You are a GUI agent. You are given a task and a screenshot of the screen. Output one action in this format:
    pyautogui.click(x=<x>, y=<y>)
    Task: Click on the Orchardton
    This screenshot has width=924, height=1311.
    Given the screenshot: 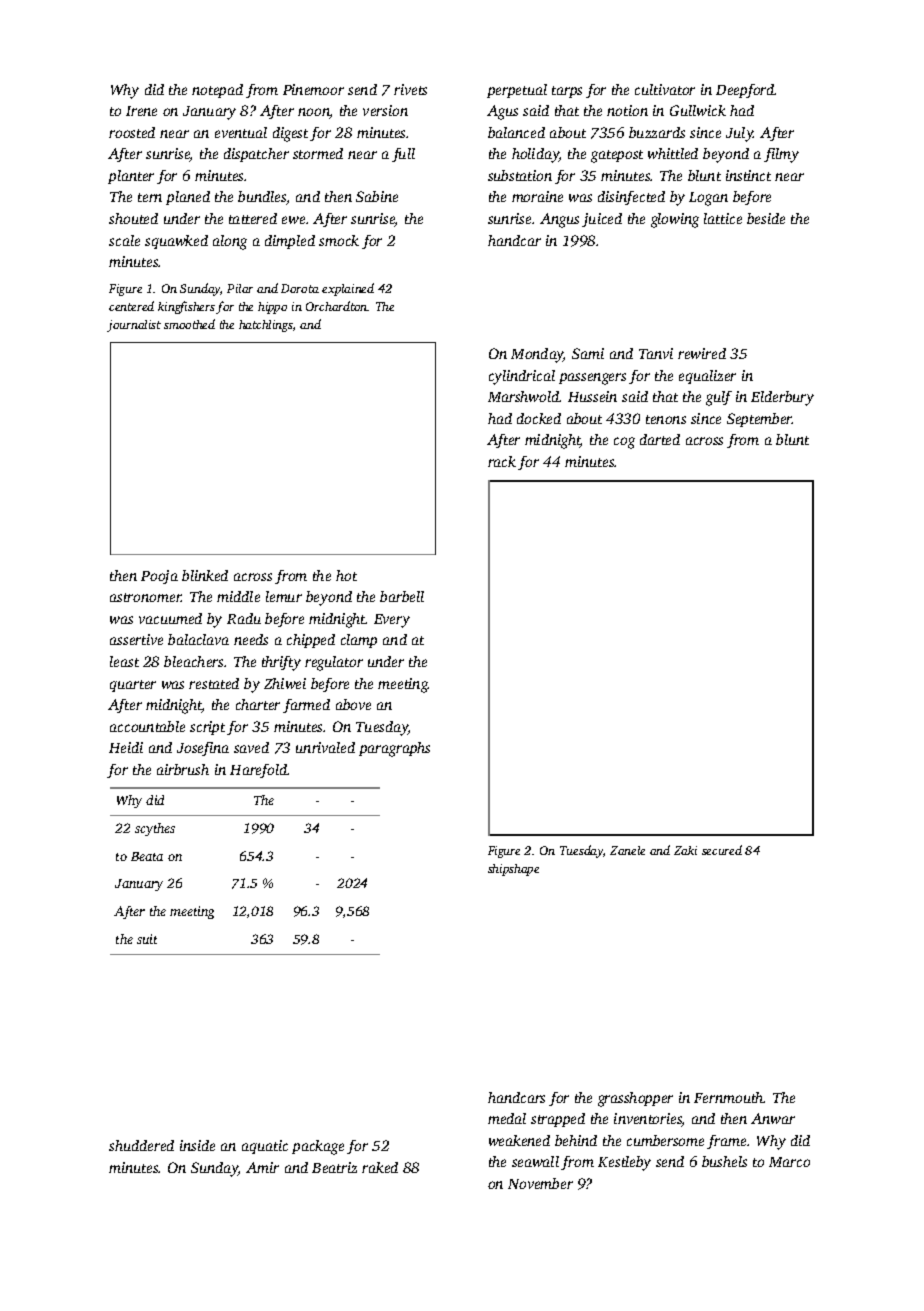 What is the action you would take?
    pyautogui.click(x=337, y=306)
